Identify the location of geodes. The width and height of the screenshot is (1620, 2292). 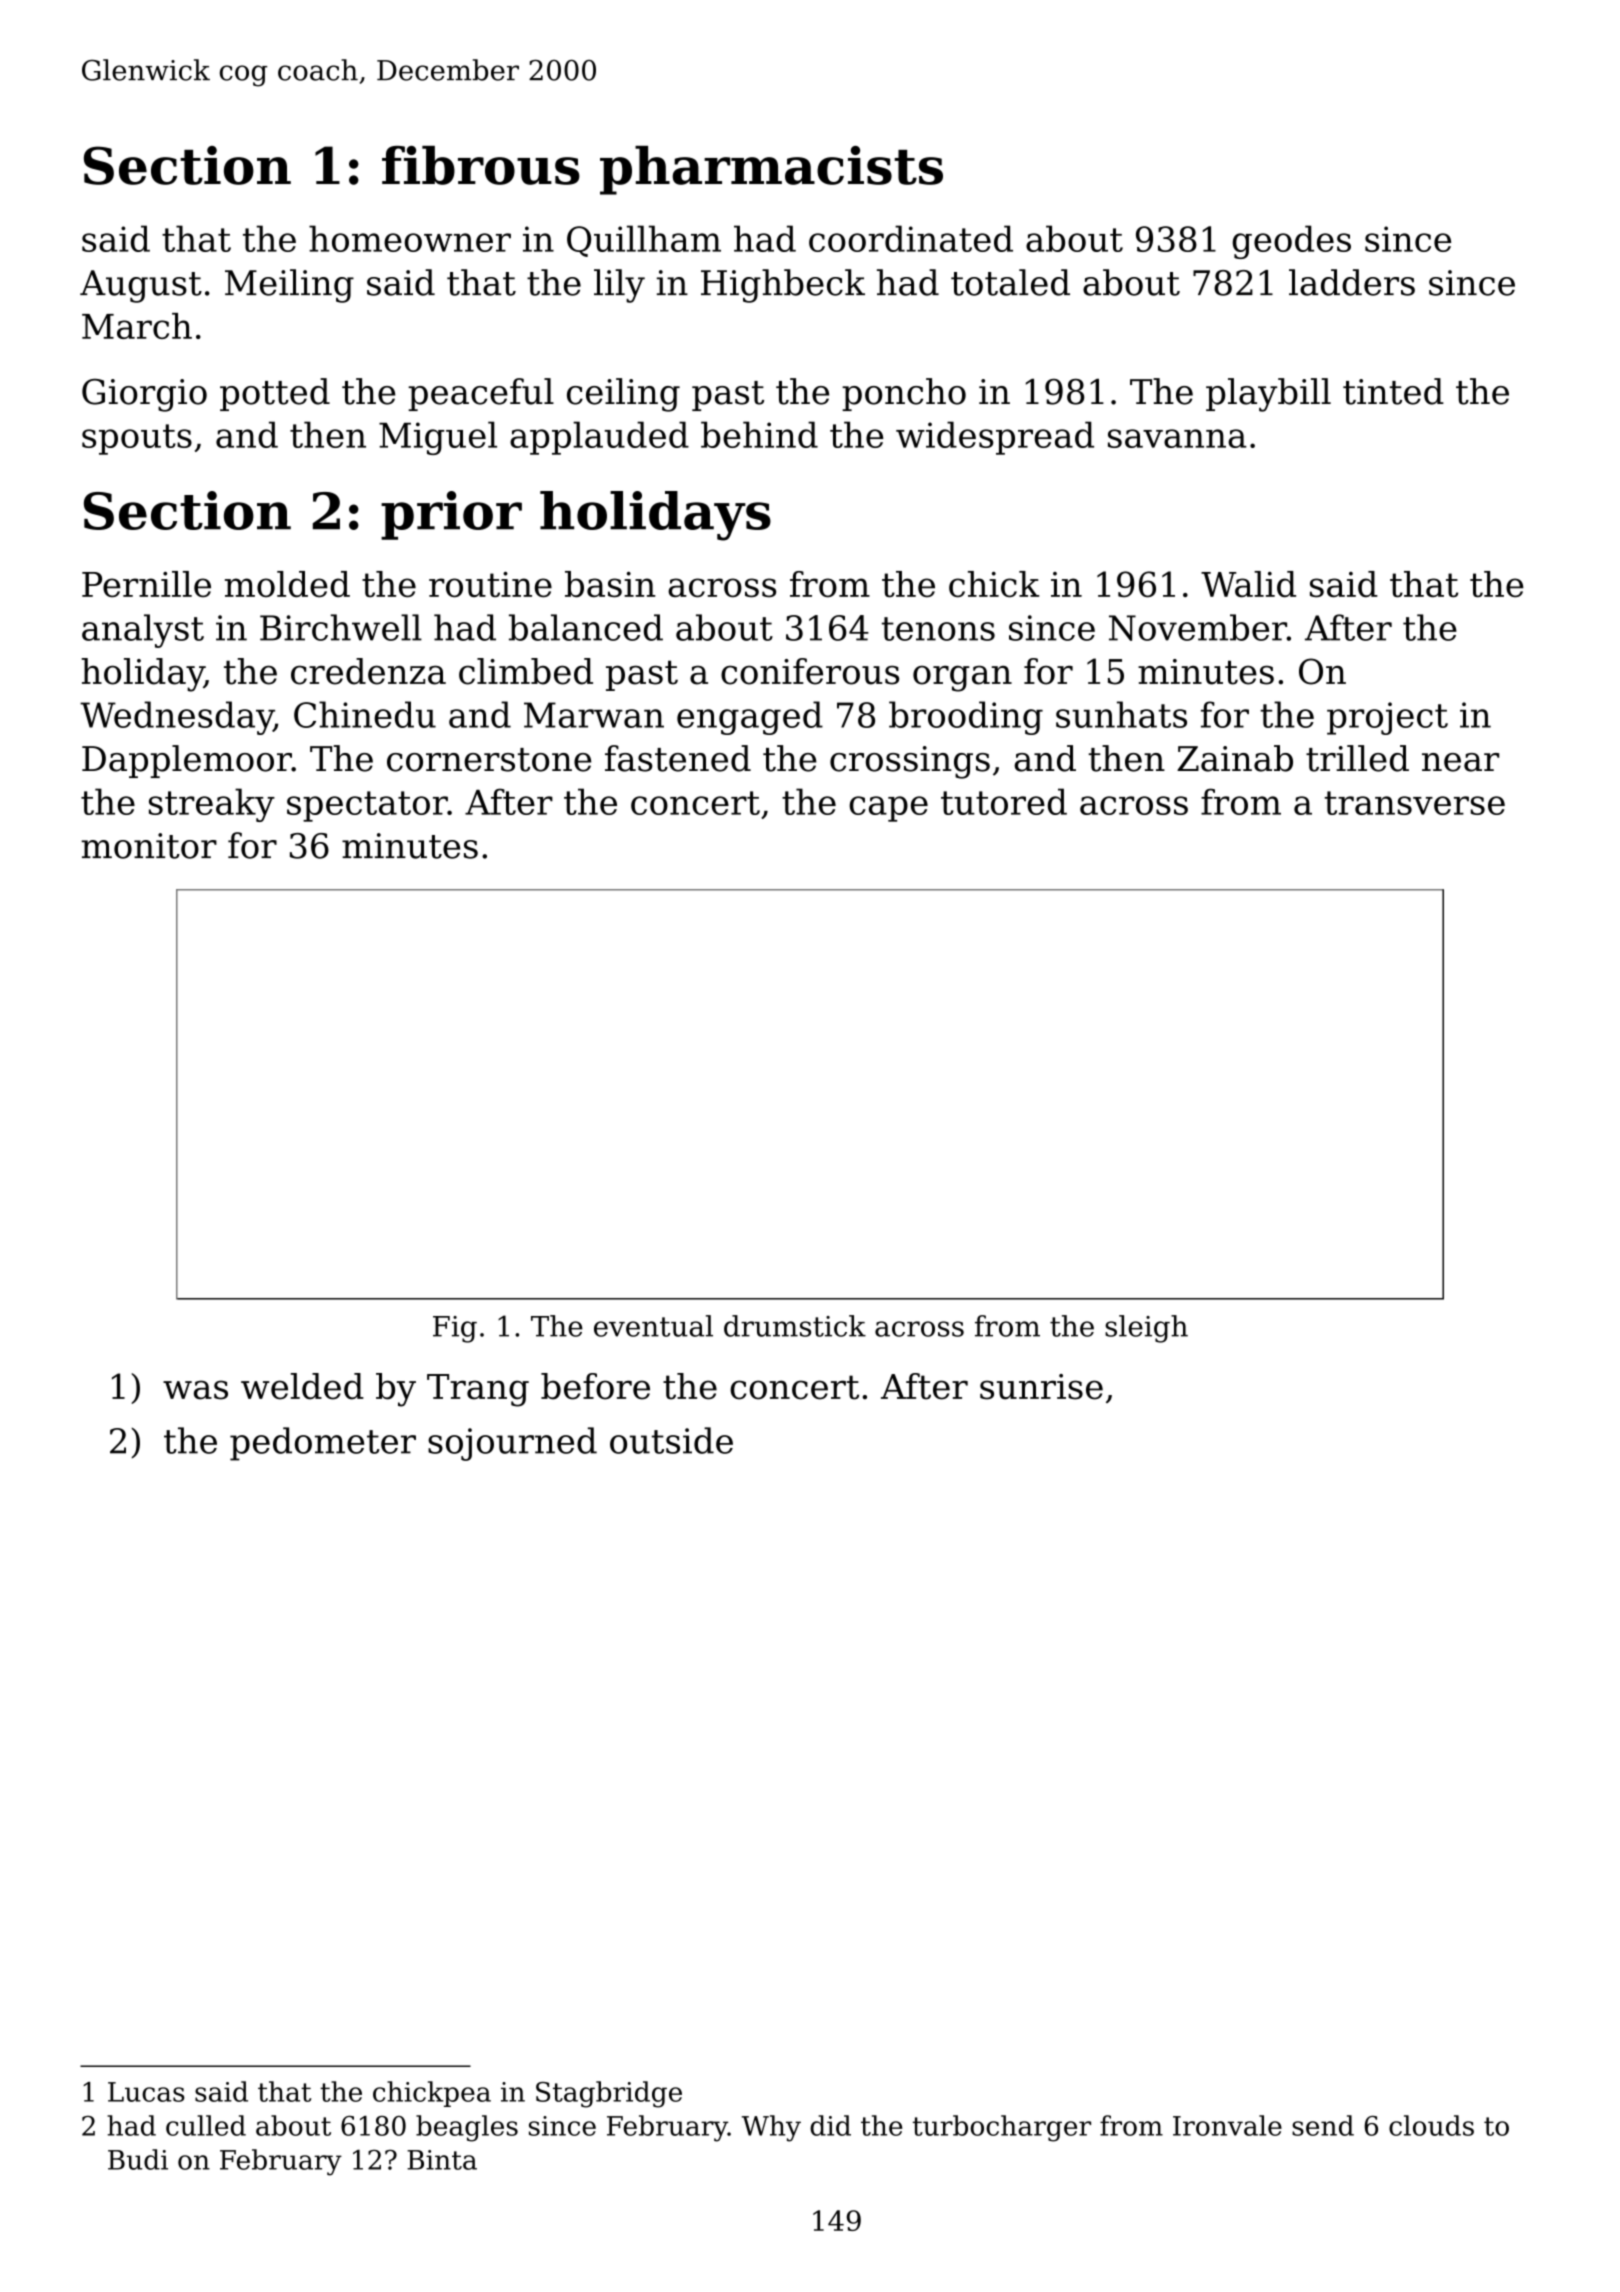
(1291, 242).
